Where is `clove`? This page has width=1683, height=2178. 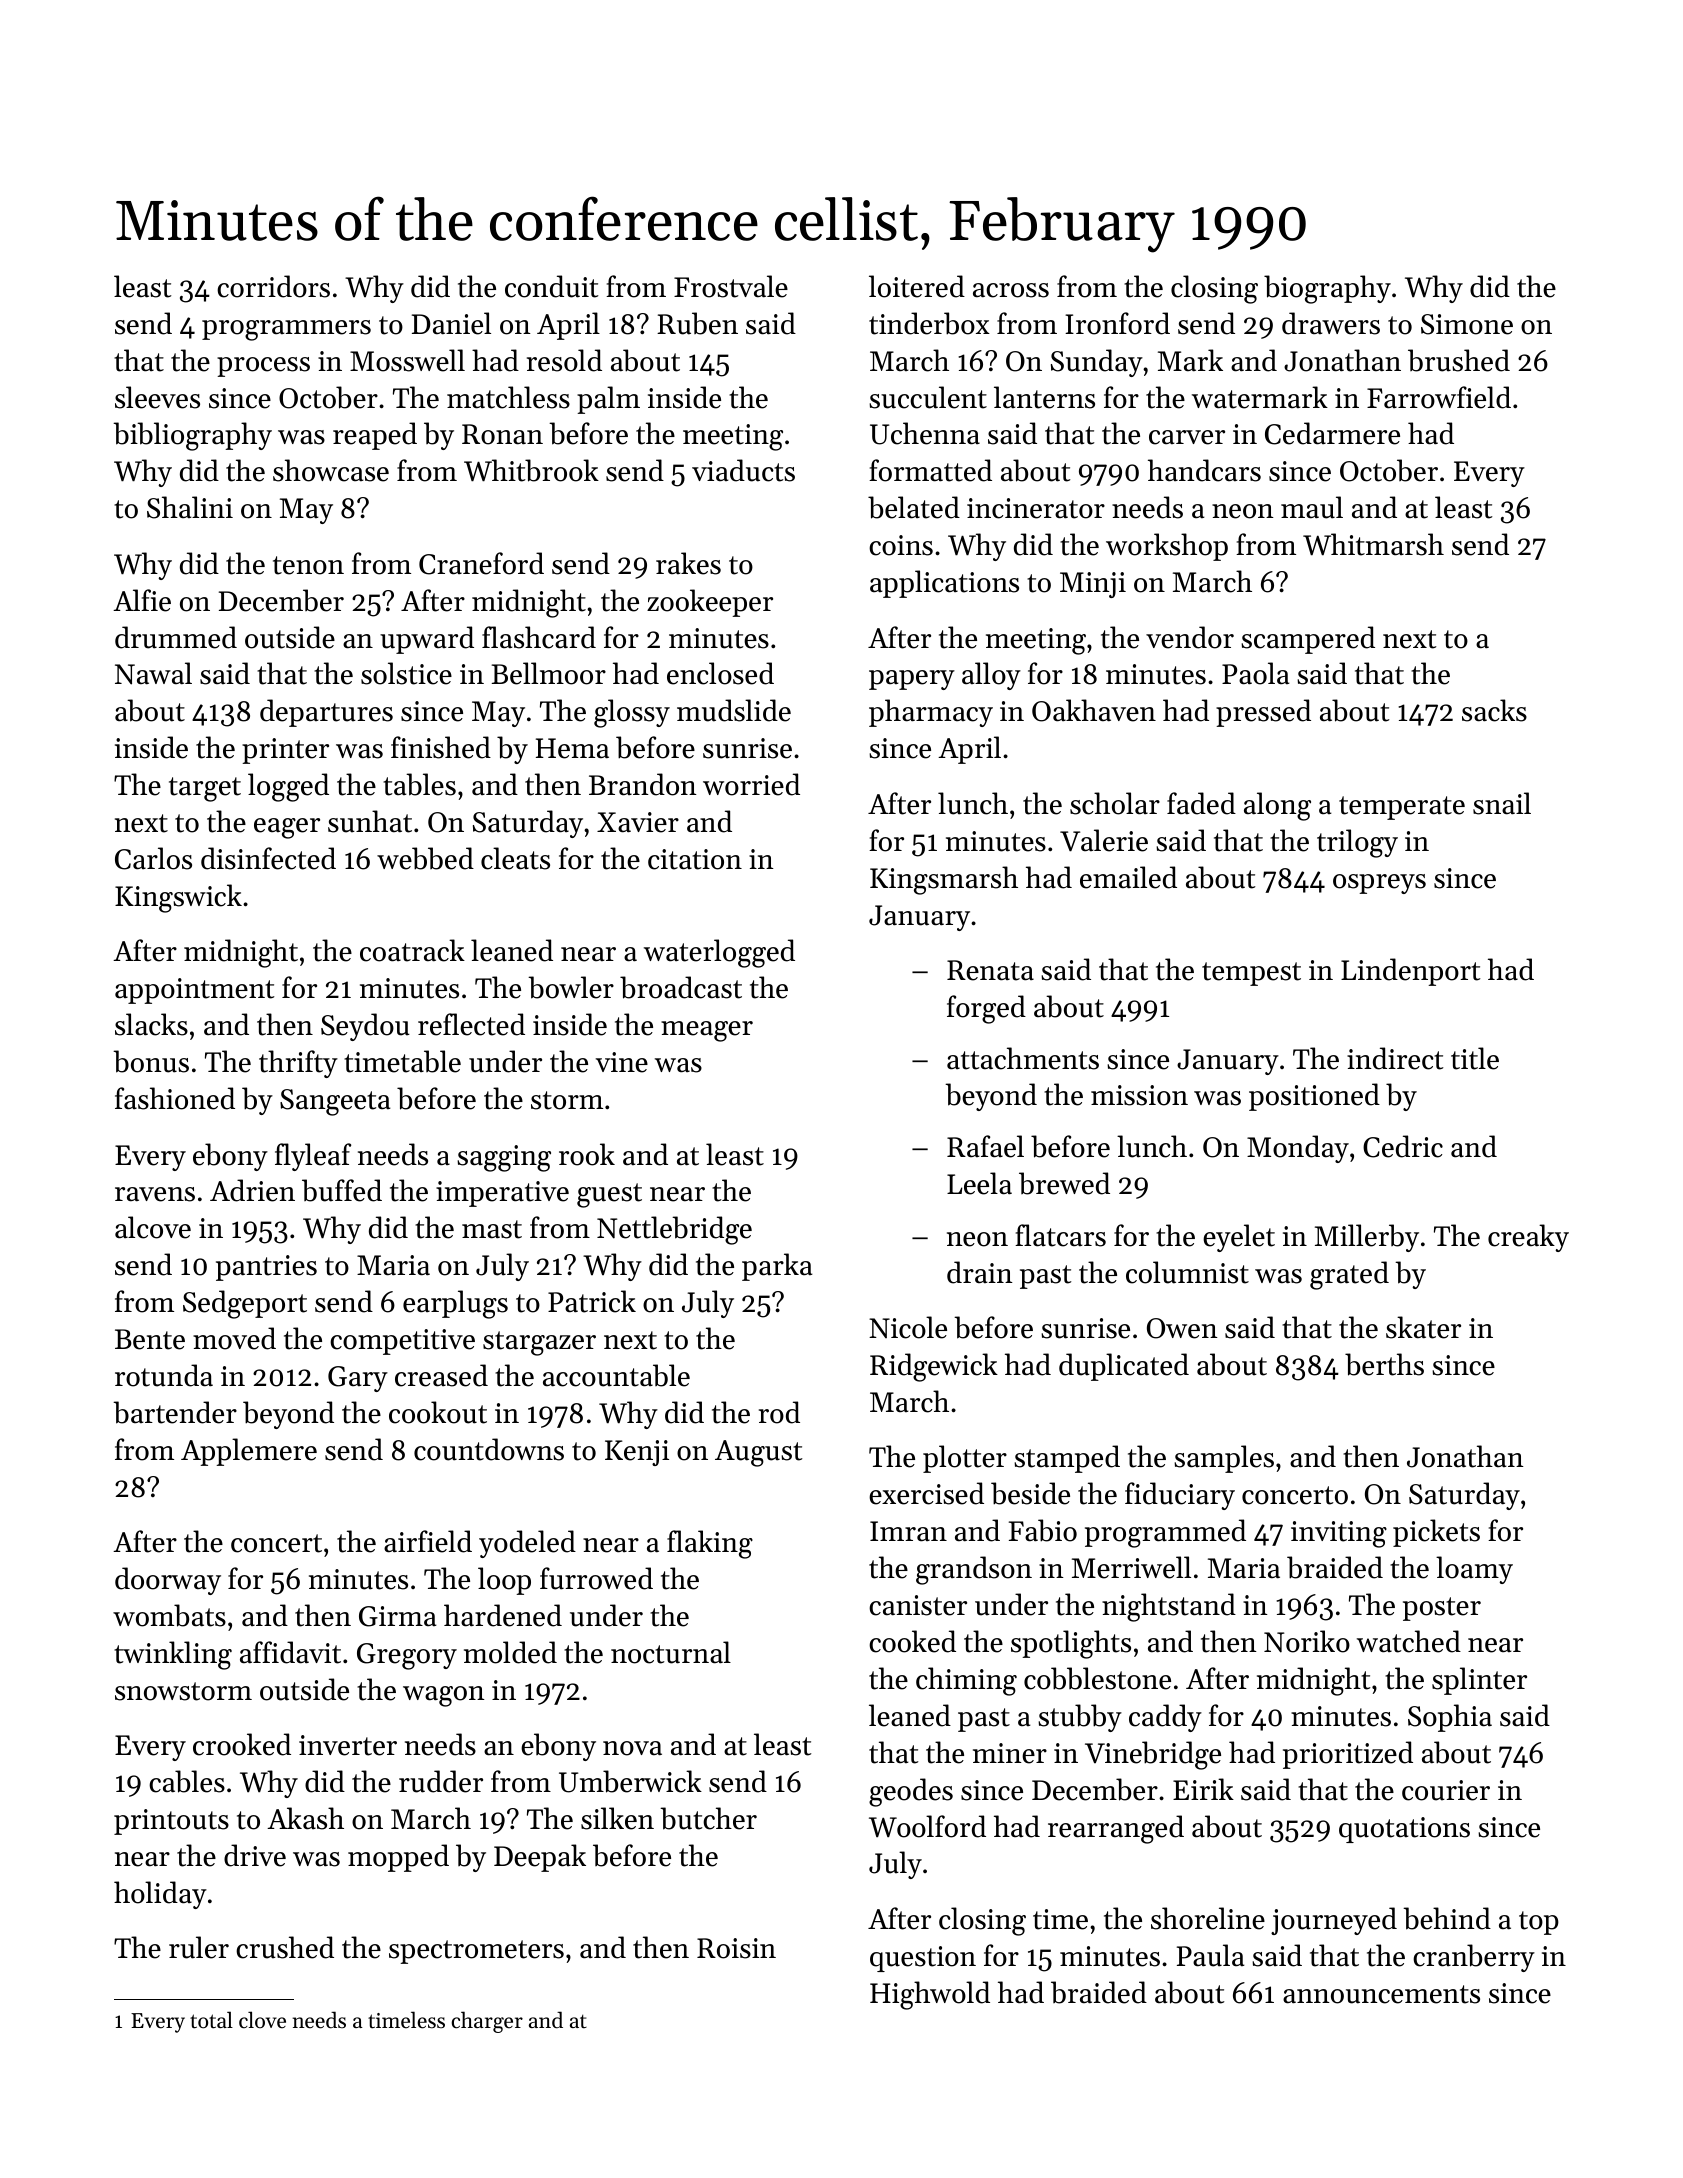
clove is located at coordinates (262, 2020).
